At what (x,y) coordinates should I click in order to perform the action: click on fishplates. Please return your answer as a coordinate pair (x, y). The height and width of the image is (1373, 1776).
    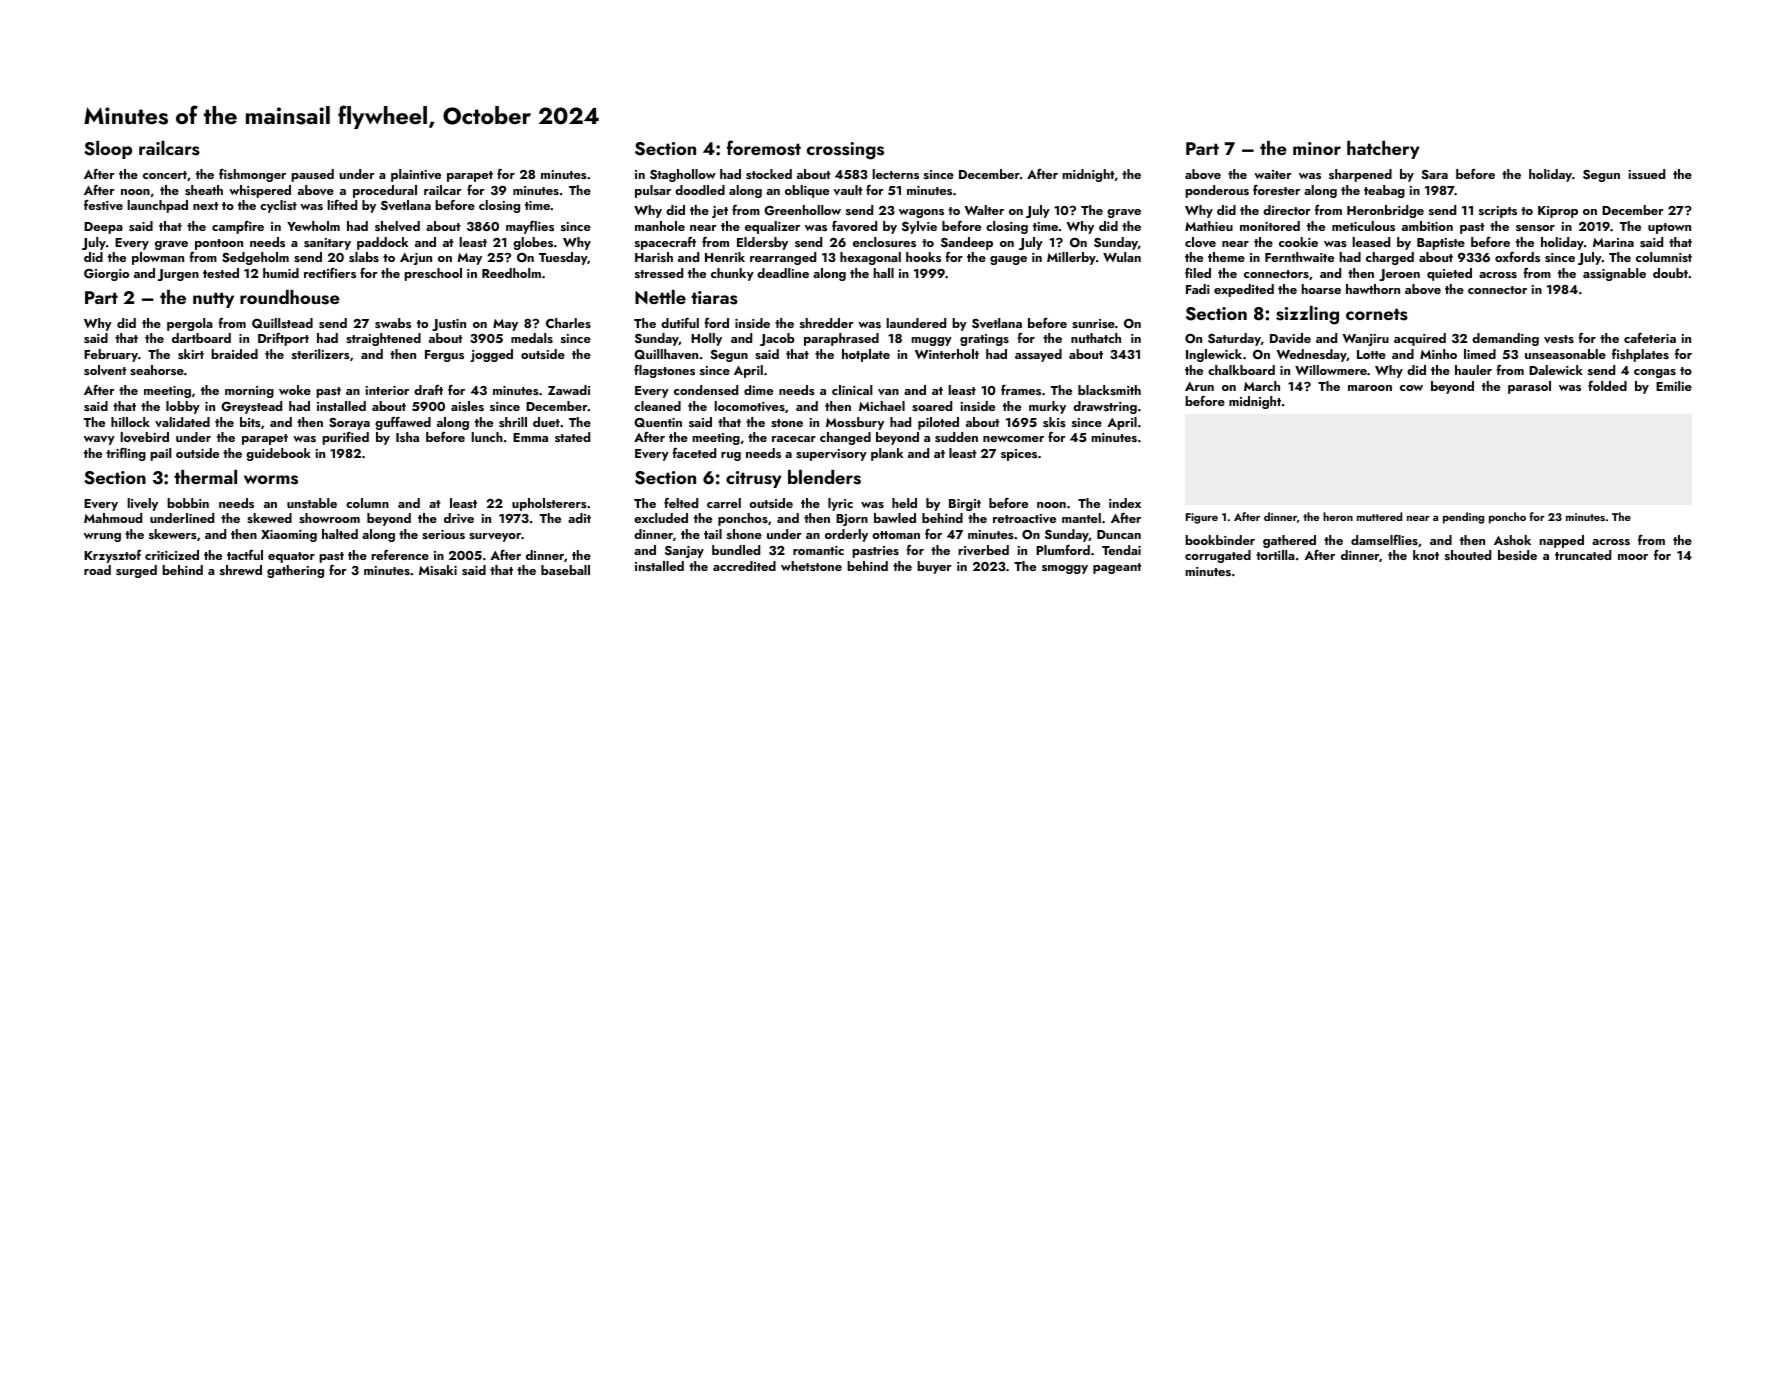
    Looking at the image, I should click on (1640, 355).
